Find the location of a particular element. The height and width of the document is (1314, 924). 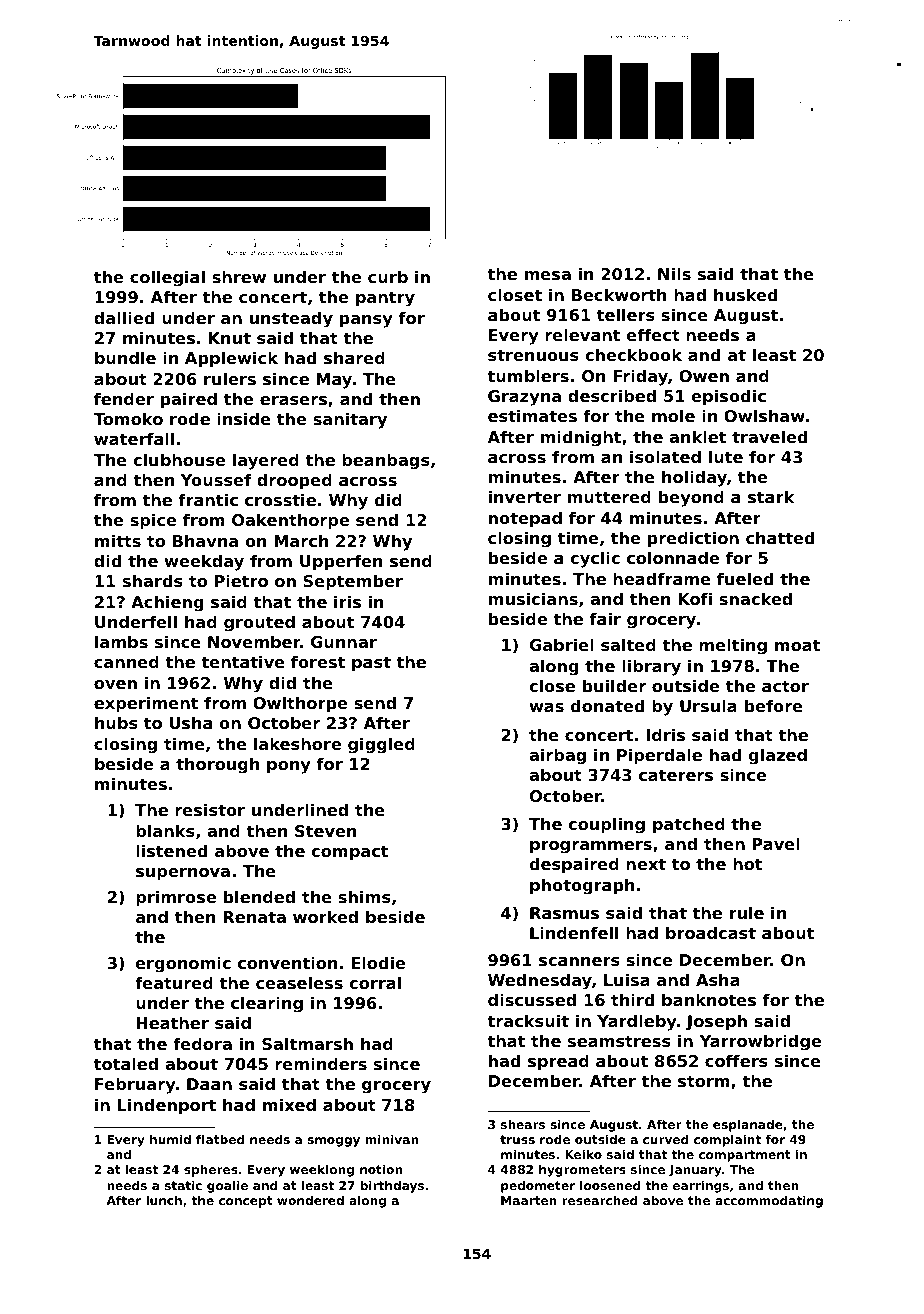

giggled is located at coordinates (381, 745).
